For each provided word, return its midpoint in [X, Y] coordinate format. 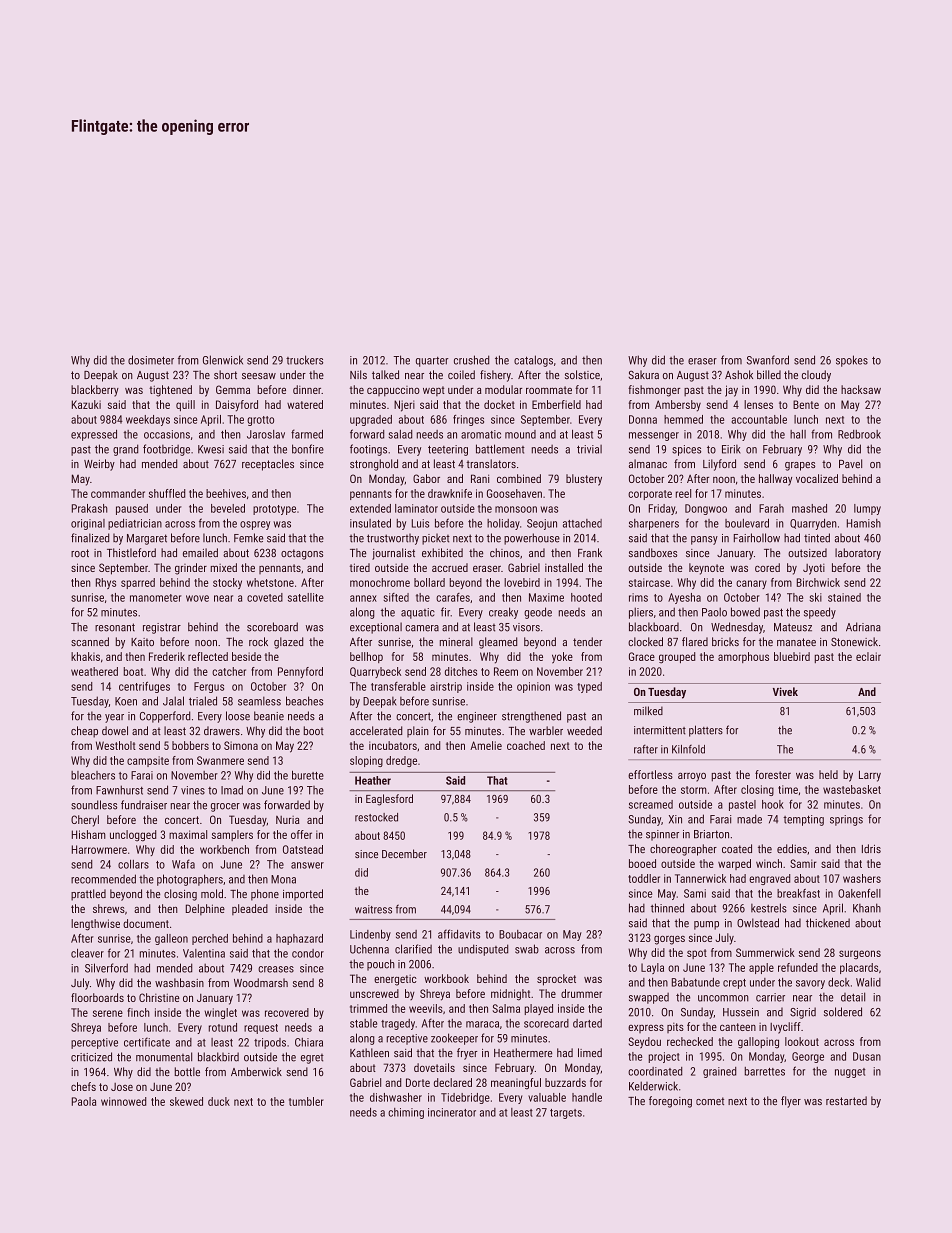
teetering [448, 450]
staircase [649, 582]
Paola [84, 1101]
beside [247, 656]
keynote [706, 569]
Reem [506, 671]
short [225, 374]
